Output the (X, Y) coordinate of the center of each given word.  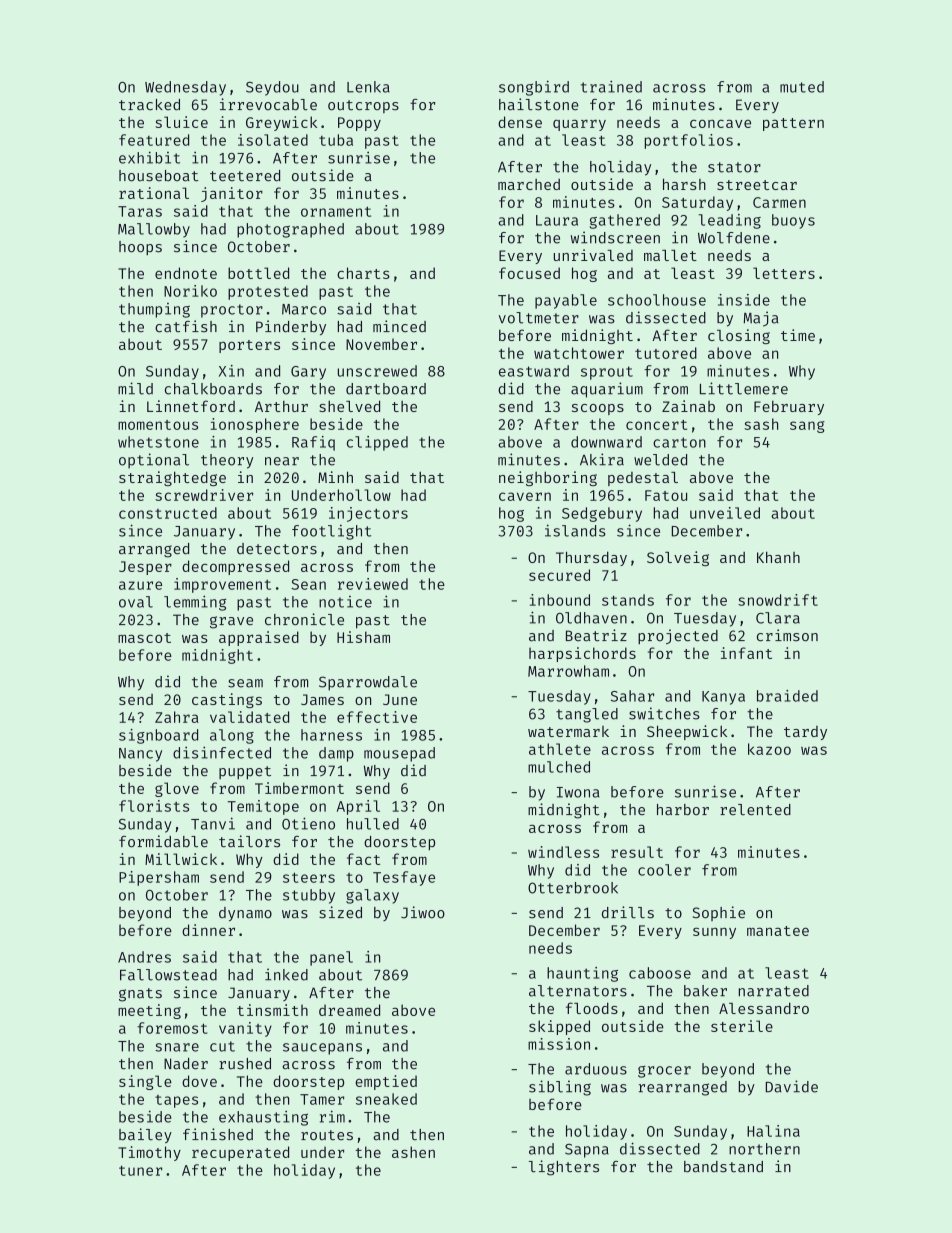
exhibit (149, 157)
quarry (579, 125)
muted (802, 87)
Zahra (177, 717)
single (145, 1082)
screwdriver (204, 495)
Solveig (678, 558)
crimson (787, 635)
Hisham (363, 637)
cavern (525, 496)
